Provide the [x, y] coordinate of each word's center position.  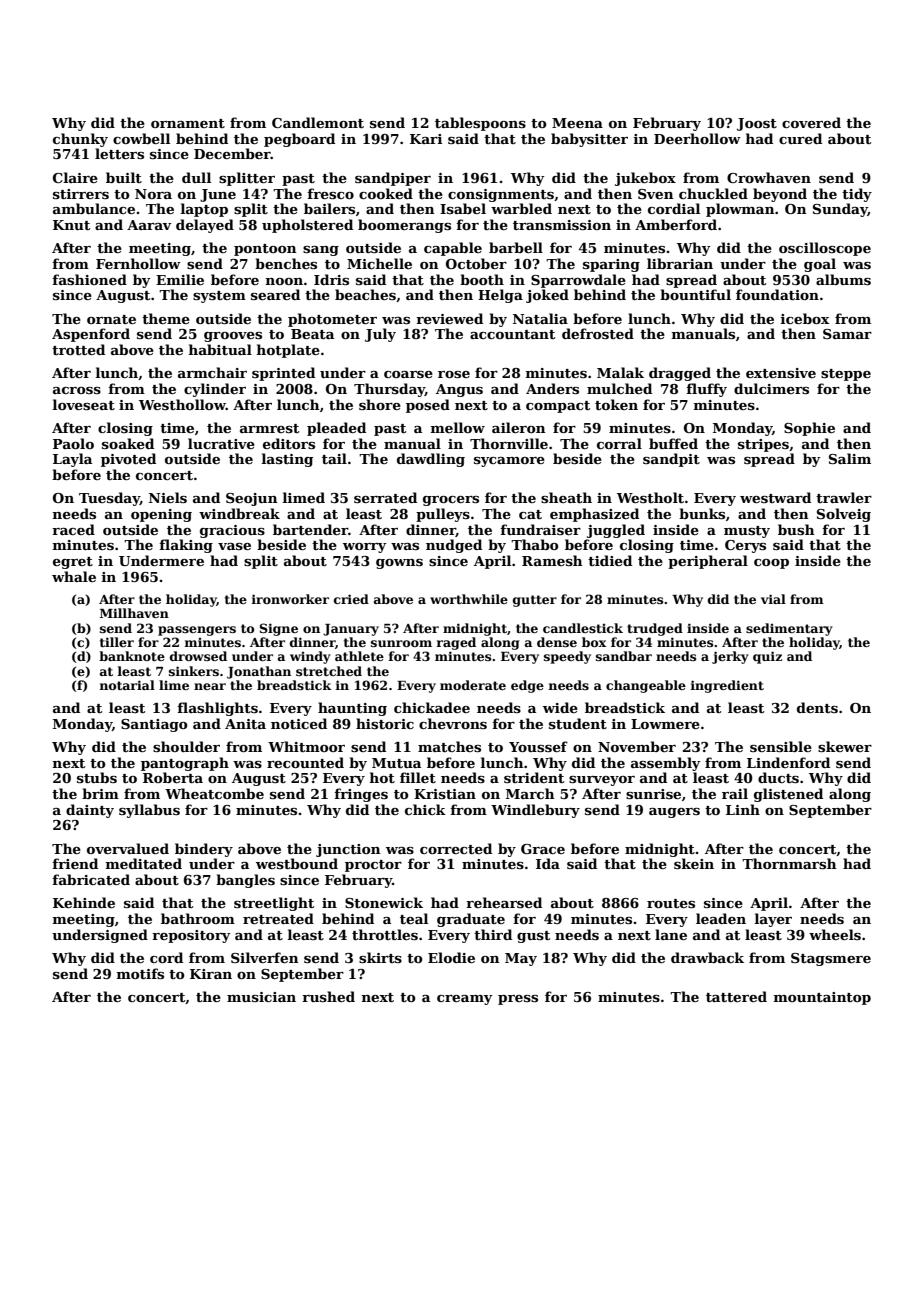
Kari [426, 139]
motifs [140, 973]
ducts [778, 777]
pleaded [336, 429]
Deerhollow [697, 138]
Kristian [445, 794]
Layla [72, 460]
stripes [763, 445]
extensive [781, 373]
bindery [204, 850]
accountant [512, 334]
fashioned [89, 279]
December [232, 153]
